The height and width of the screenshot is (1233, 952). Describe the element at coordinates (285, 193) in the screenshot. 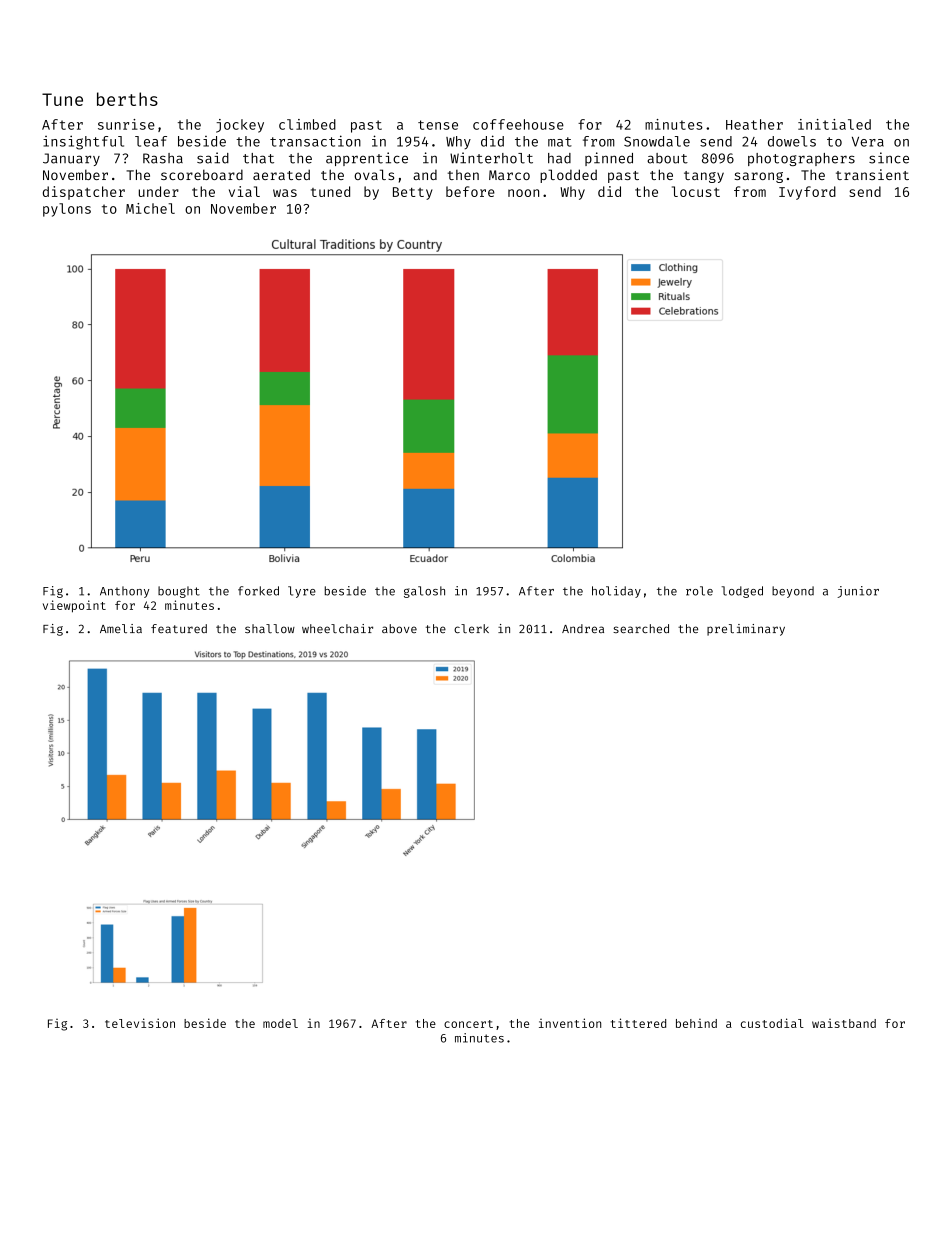

I see `was` at that location.
